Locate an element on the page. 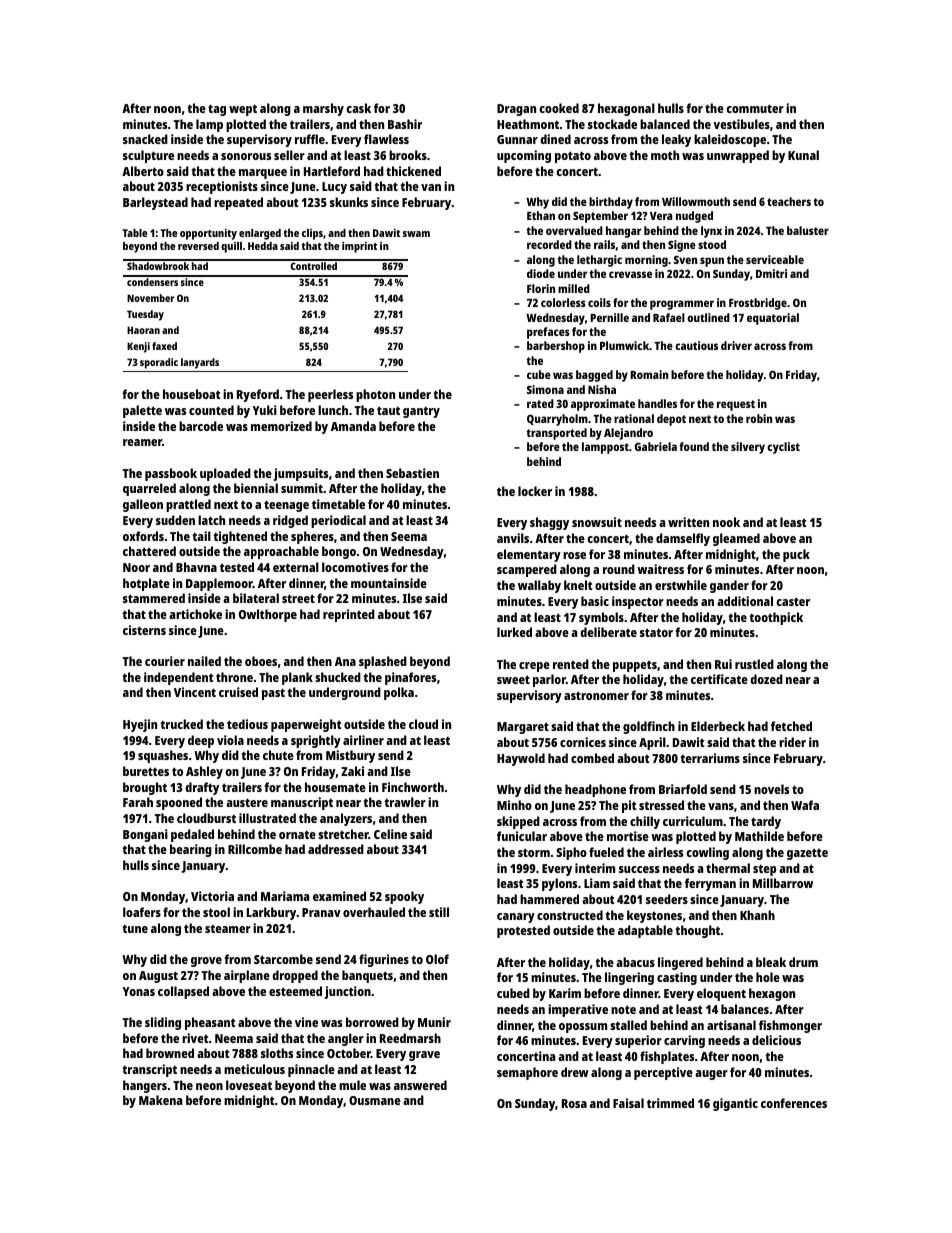 Image resolution: width=952 pixels, height=1233 pixels. cooked is located at coordinates (559, 108).
